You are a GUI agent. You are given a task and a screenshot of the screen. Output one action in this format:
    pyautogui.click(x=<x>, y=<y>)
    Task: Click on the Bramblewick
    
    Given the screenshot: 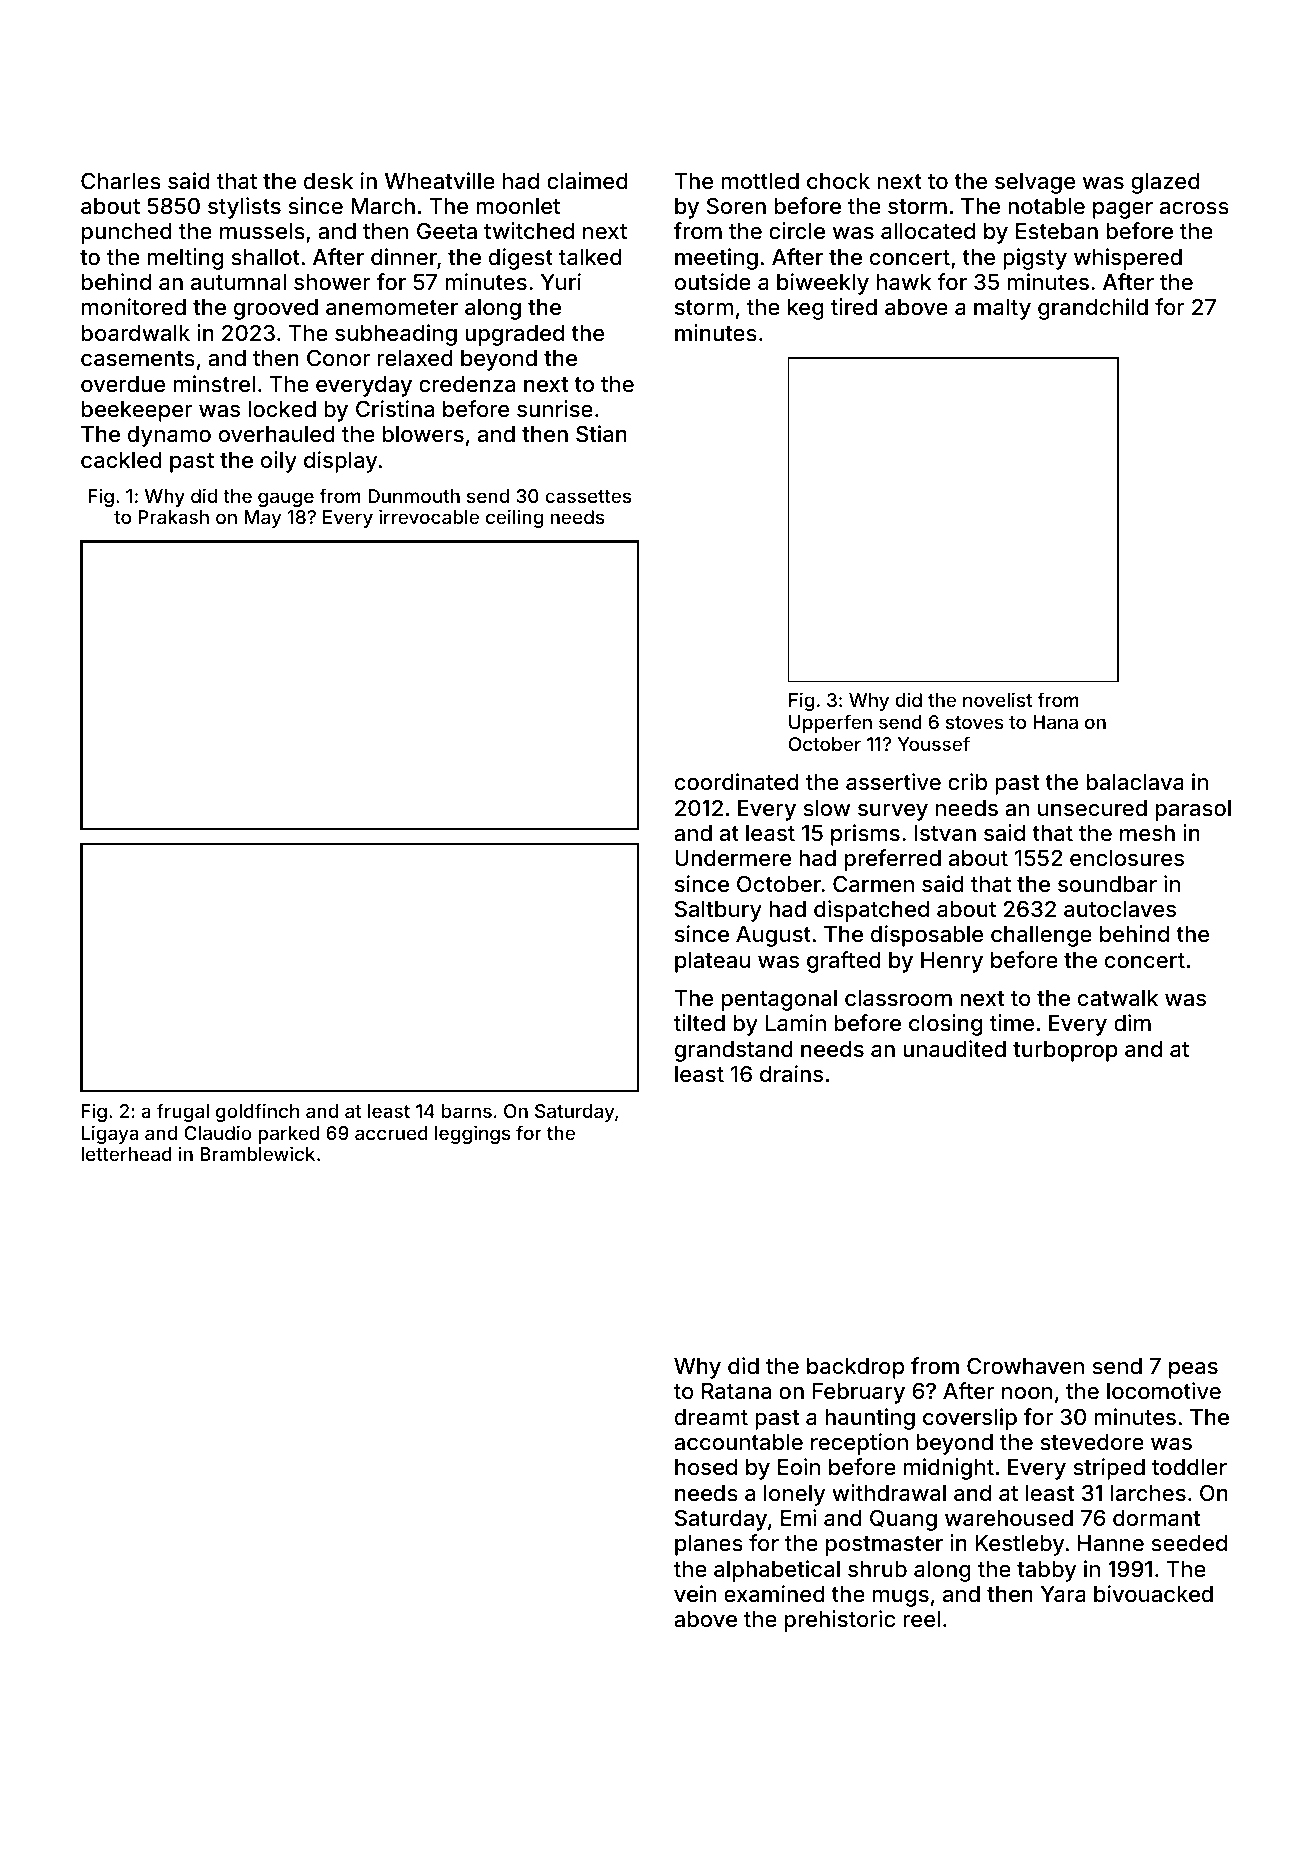 What is the action you would take?
    pyautogui.click(x=257, y=1153)
